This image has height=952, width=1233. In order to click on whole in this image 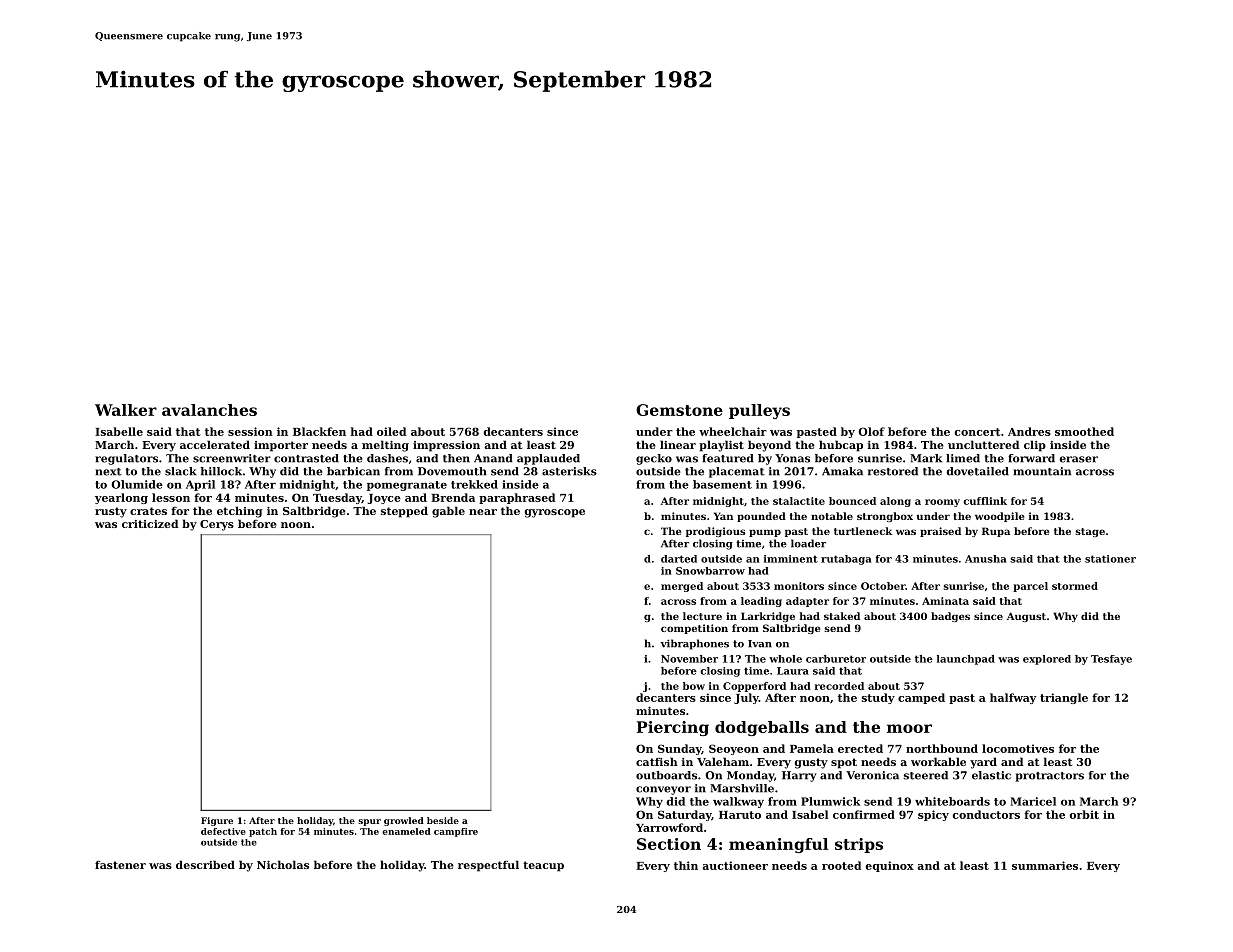, I will do `click(785, 659)`.
